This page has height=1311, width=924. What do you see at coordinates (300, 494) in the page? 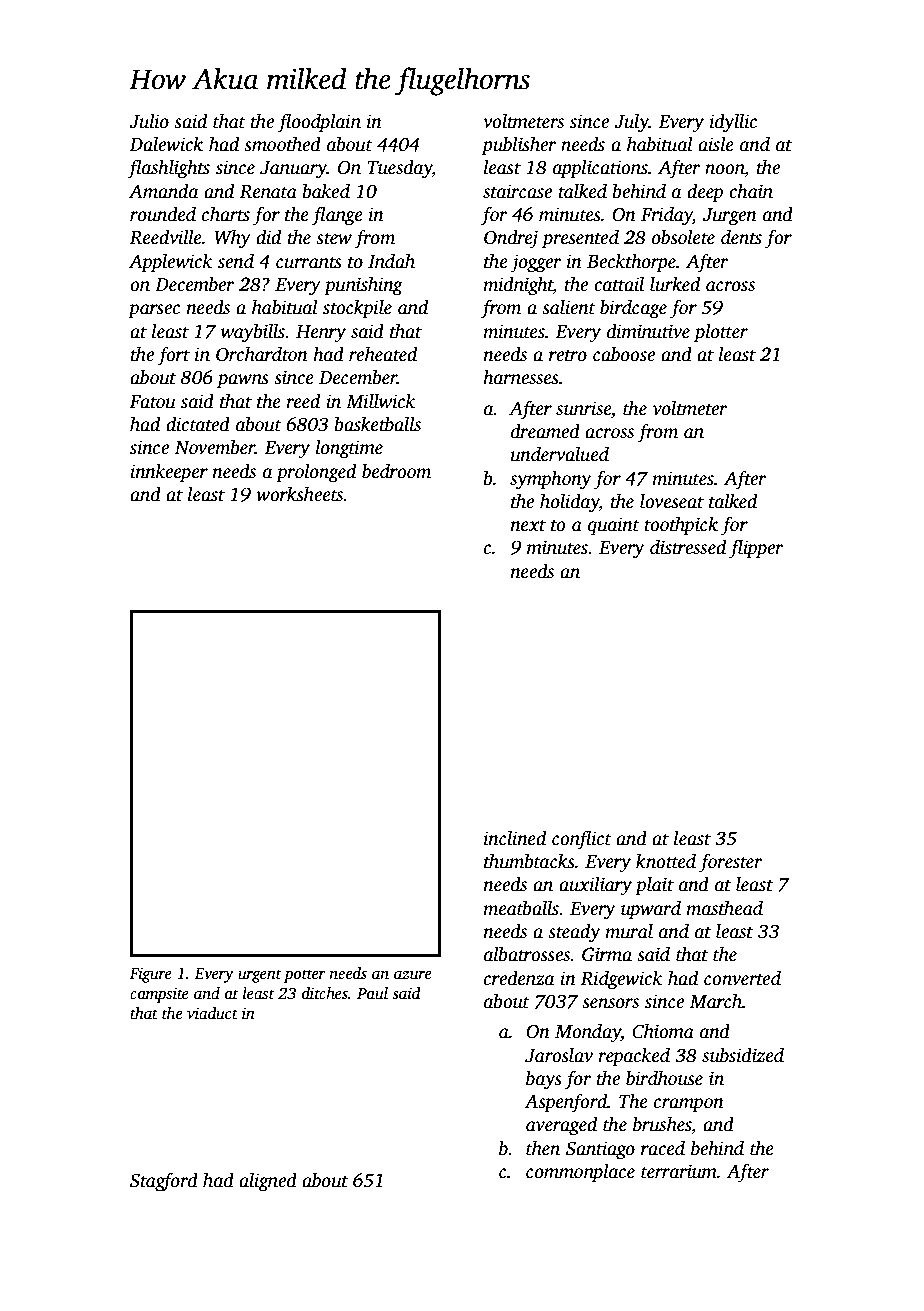
I see `worksheets` at bounding box center [300, 494].
